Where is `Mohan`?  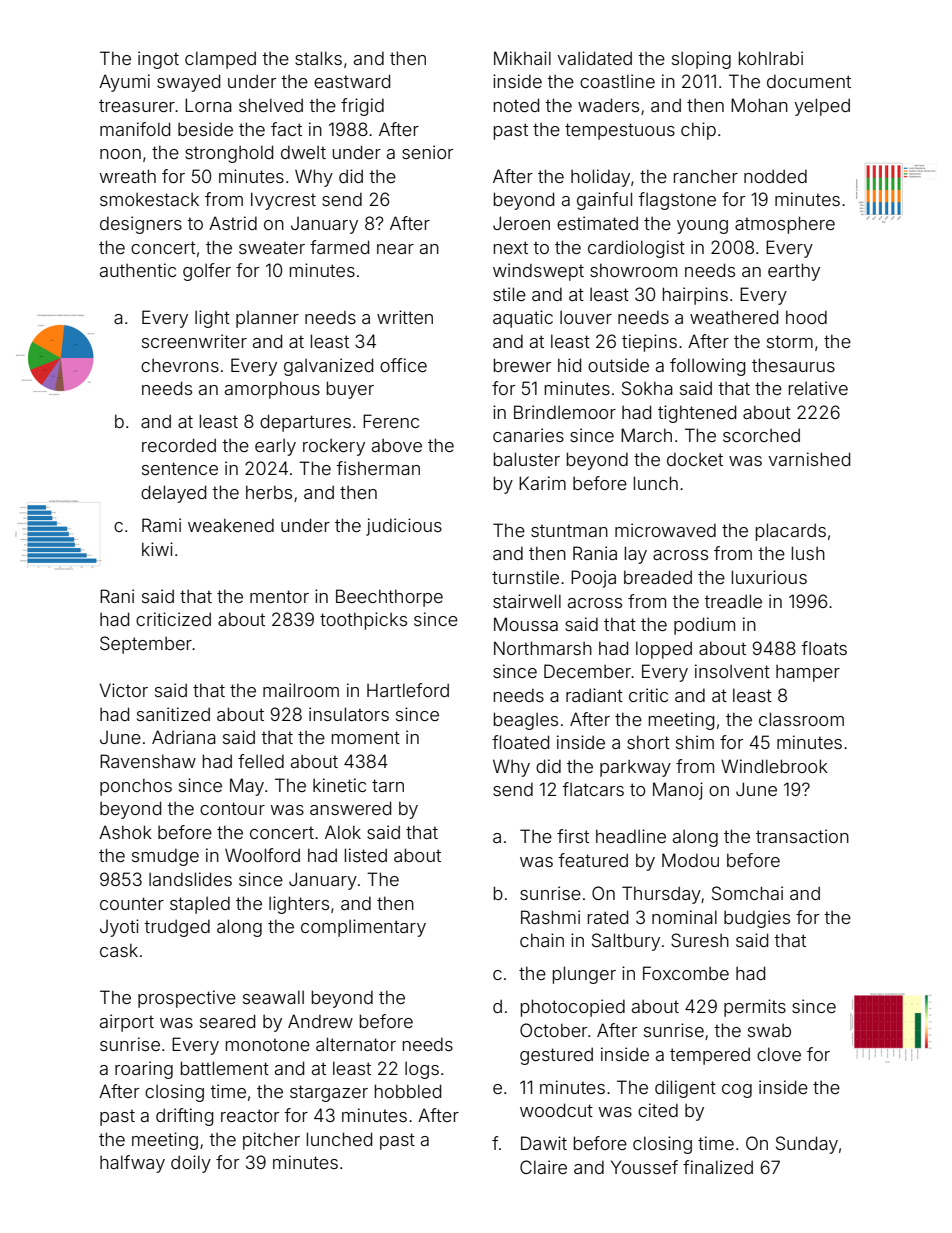 Mohan is located at coordinates (759, 105).
